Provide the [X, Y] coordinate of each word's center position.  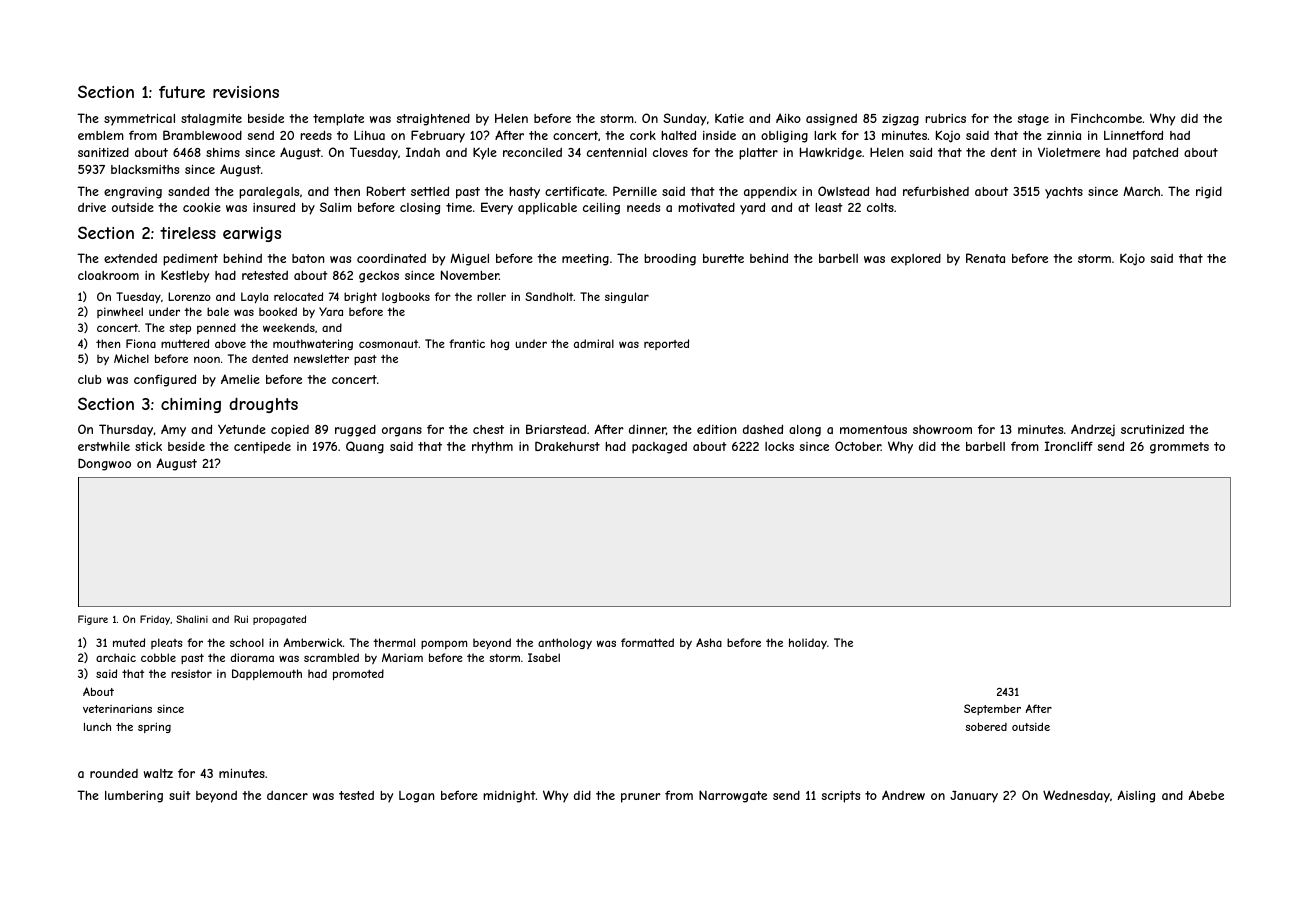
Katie [729, 118]
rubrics [945, 118]
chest [488, 429]
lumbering [134, 797]
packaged [659, 448]
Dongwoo [104, 464]
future [182, 92]
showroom [942, 429]
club [90, 379]
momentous [873, 429]
